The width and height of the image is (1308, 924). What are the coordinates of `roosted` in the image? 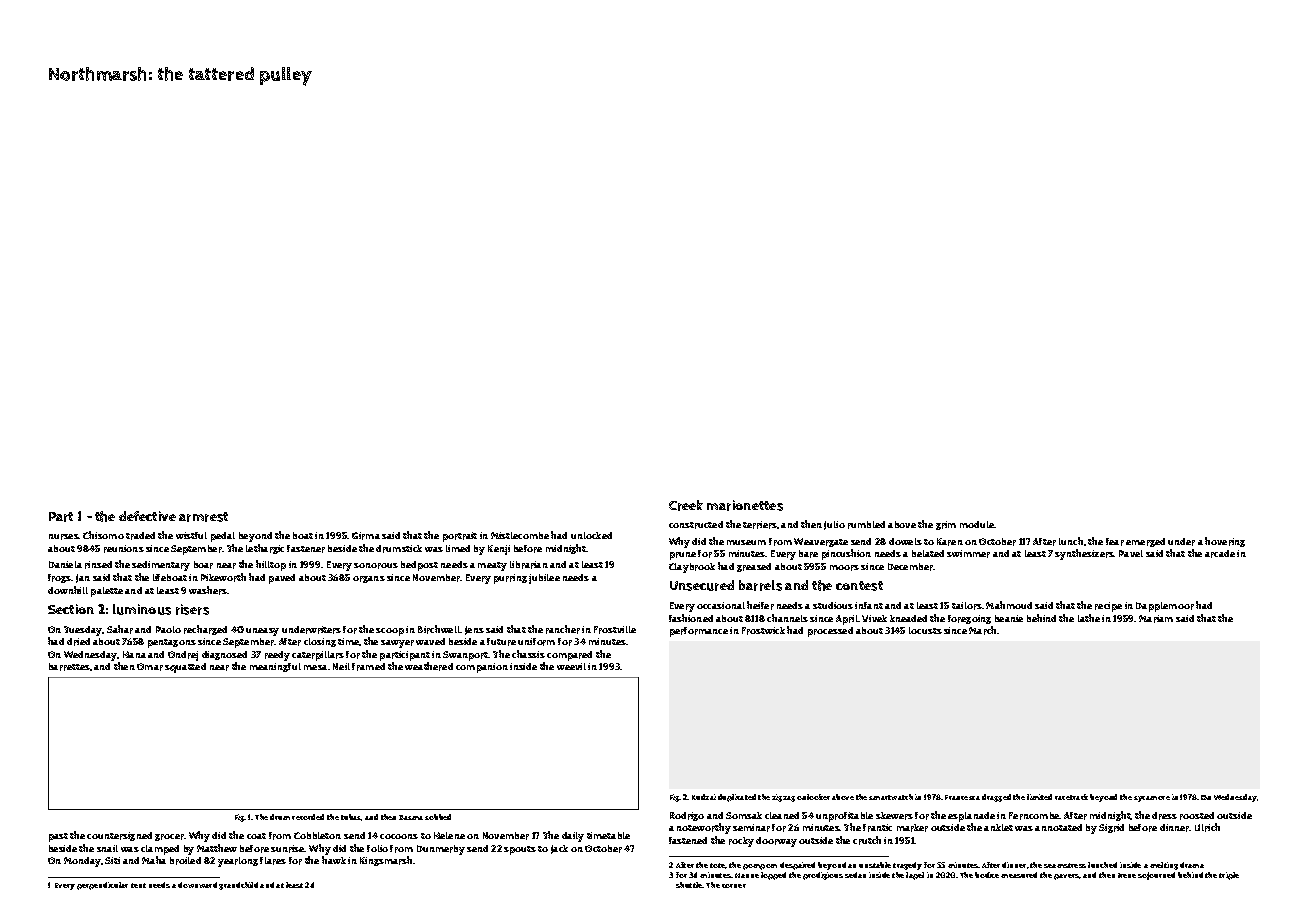 It's located at (1197, 816).
